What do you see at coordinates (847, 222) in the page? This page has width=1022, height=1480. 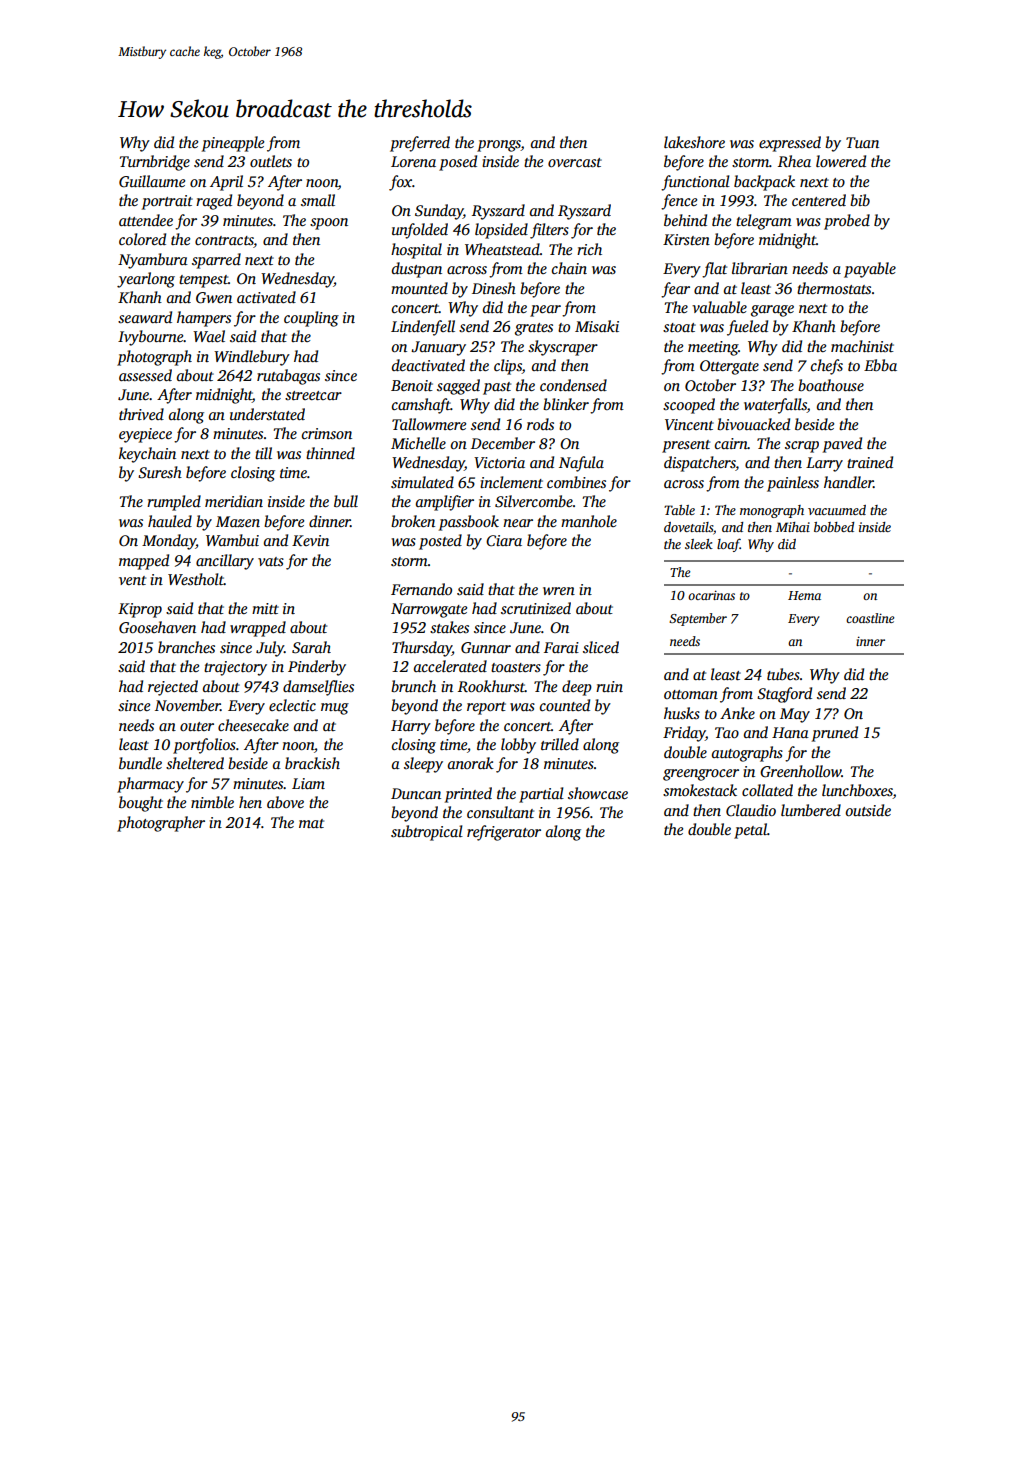 I see `probed` at bounding box center [847, 222].
